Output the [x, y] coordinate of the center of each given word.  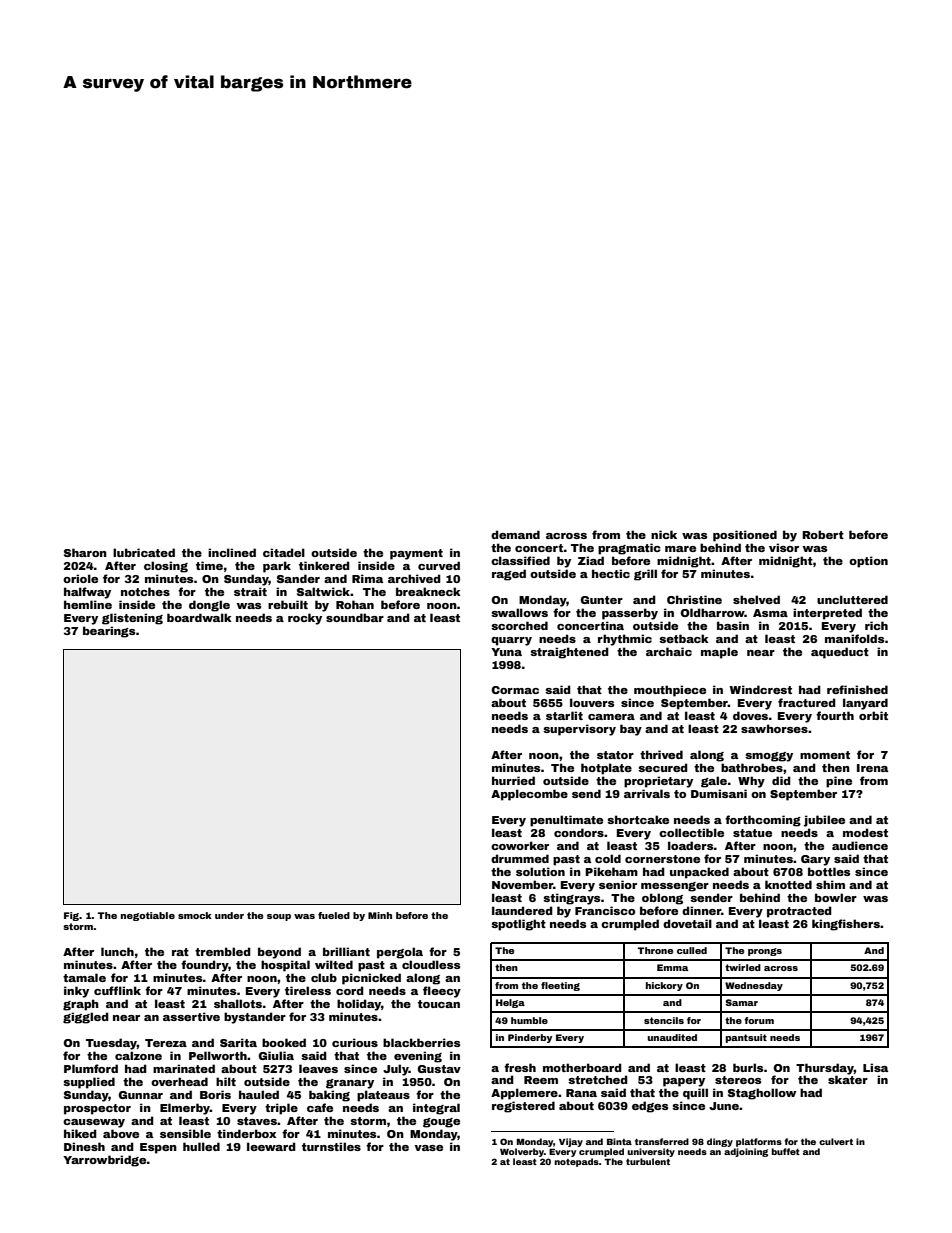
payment [416, 554]
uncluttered [852, 599]
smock [195, 915]
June [724, 1106]
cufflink [117, 990]
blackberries [421, 1042]
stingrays [571, 899]
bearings [109, 632]
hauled [259, 1094]
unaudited [672, 1037]
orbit [873, 715]
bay [631, 730]
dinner [701, 910]
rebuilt [288, 604]
